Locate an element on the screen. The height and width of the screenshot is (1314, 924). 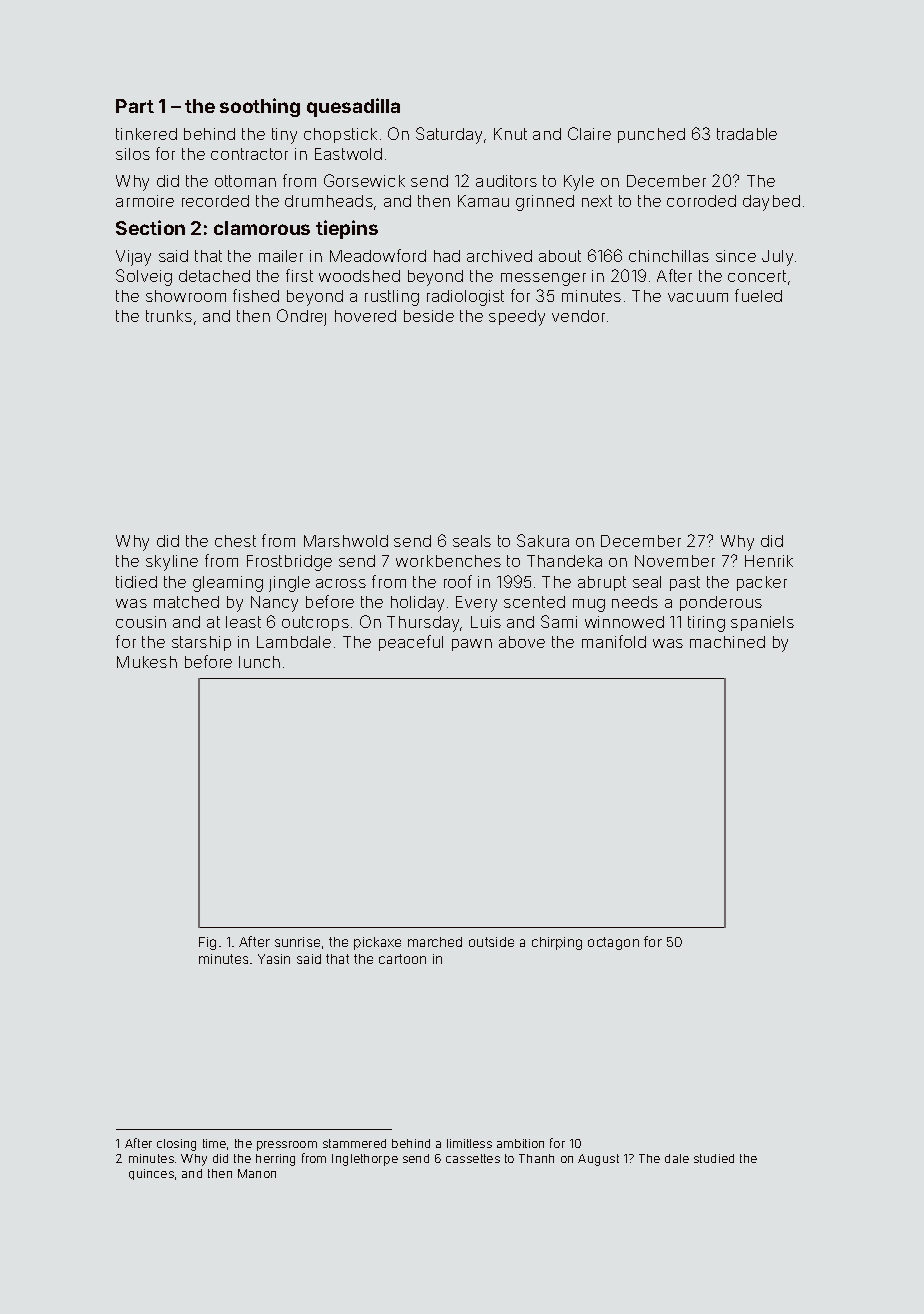
pickaxe is located at coordinates (377, 943).
